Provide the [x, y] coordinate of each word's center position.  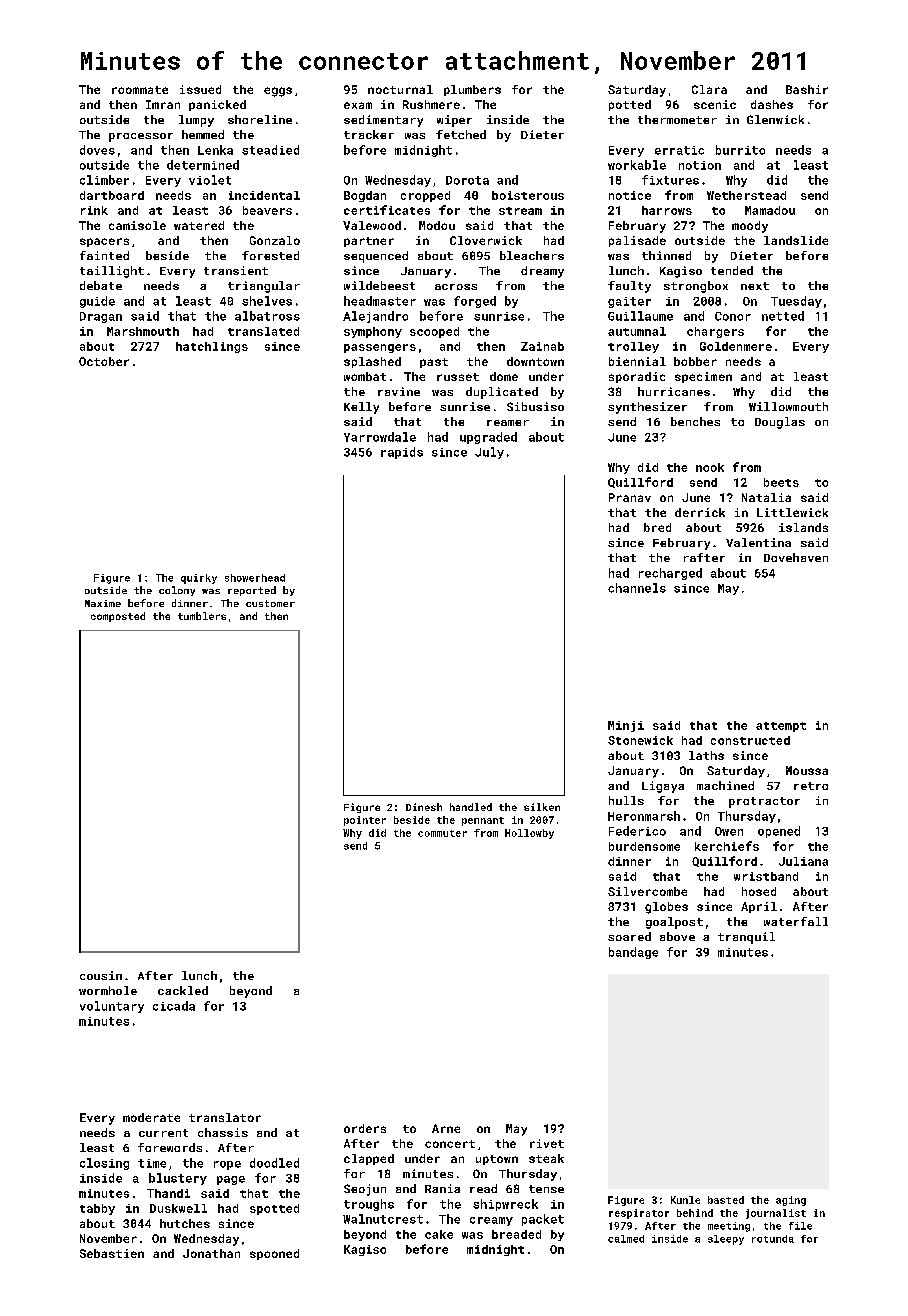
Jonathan [211, 1253]
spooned [274, 1254]
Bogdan [365, 196]
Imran [163, 104]
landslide [796, 240]
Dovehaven [796, 557]
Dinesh [424, 807]
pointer [365, 821]
